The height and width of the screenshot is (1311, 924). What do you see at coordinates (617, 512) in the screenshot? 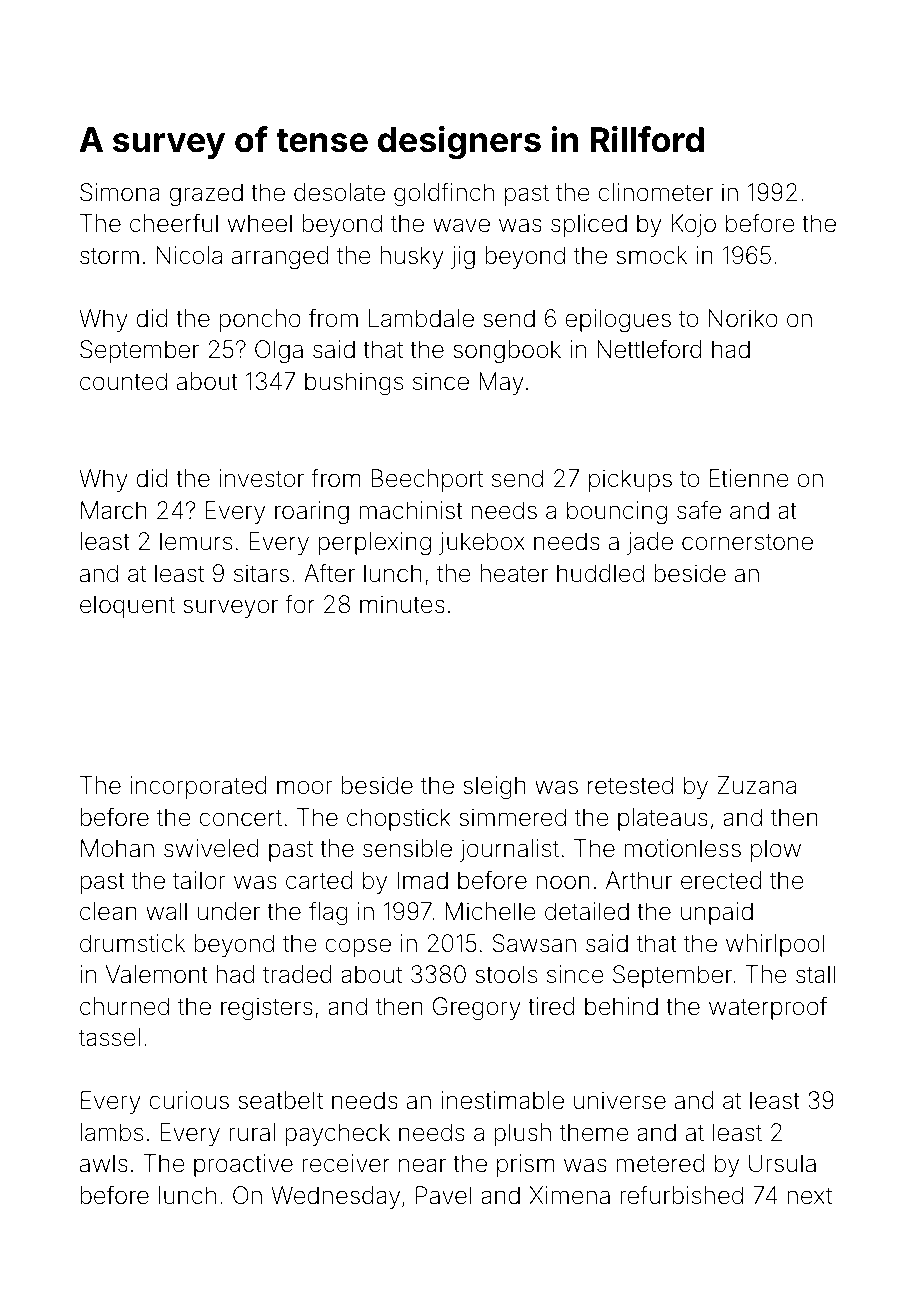
I see `bouncing` at bounding box center [617, 512].
